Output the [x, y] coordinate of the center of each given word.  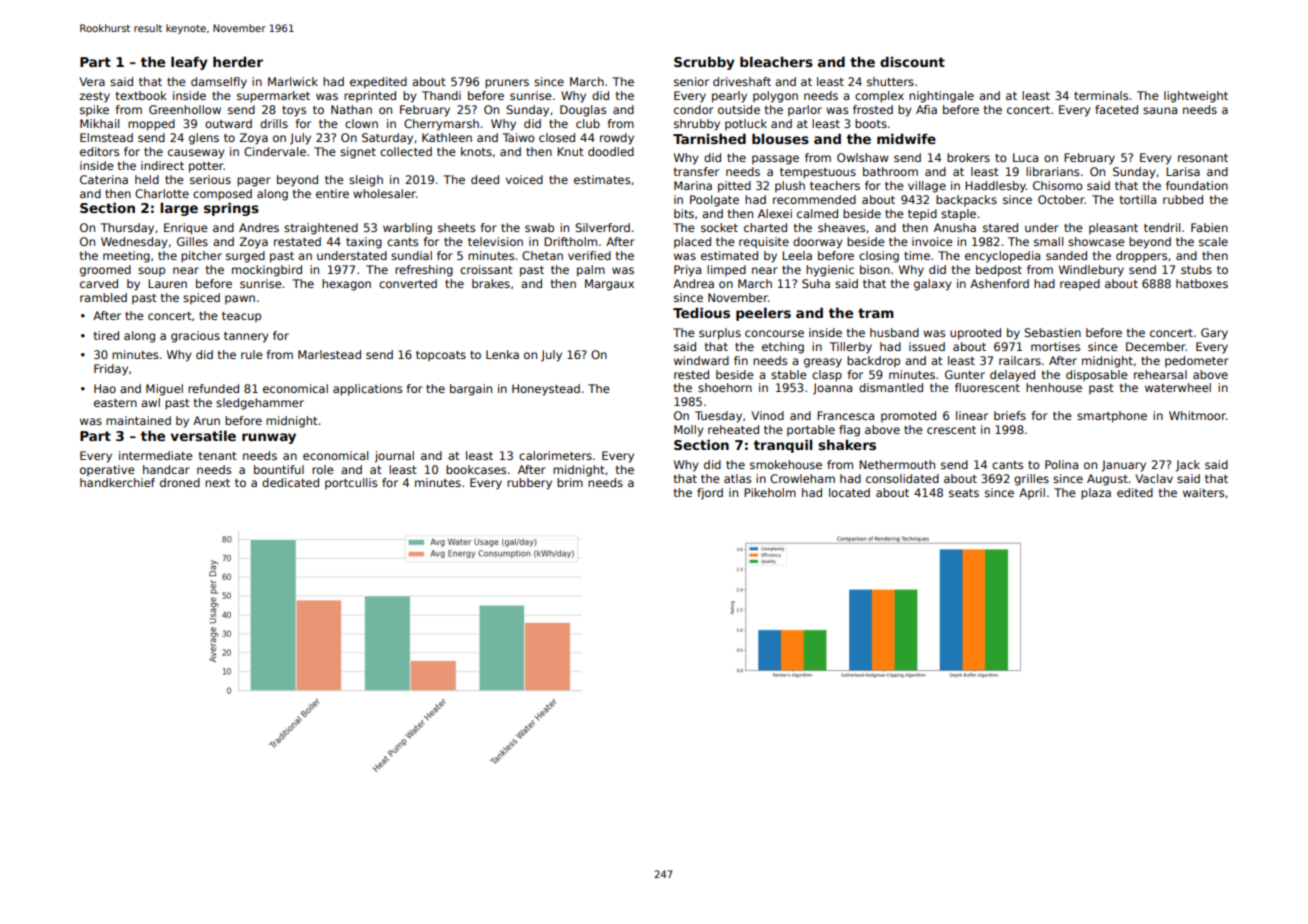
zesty [94, 97]
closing [879, 257]
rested [691, 374]
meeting [126, 257]
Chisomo [1057, 185]
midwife [906, 138]
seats [964, 493]
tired [106, 335]
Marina [693, 185]
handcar [166, 469]
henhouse [1054, 387]
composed [222, 195]
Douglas [583, 111]
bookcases [476, 469]
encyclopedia [1002, 257]
